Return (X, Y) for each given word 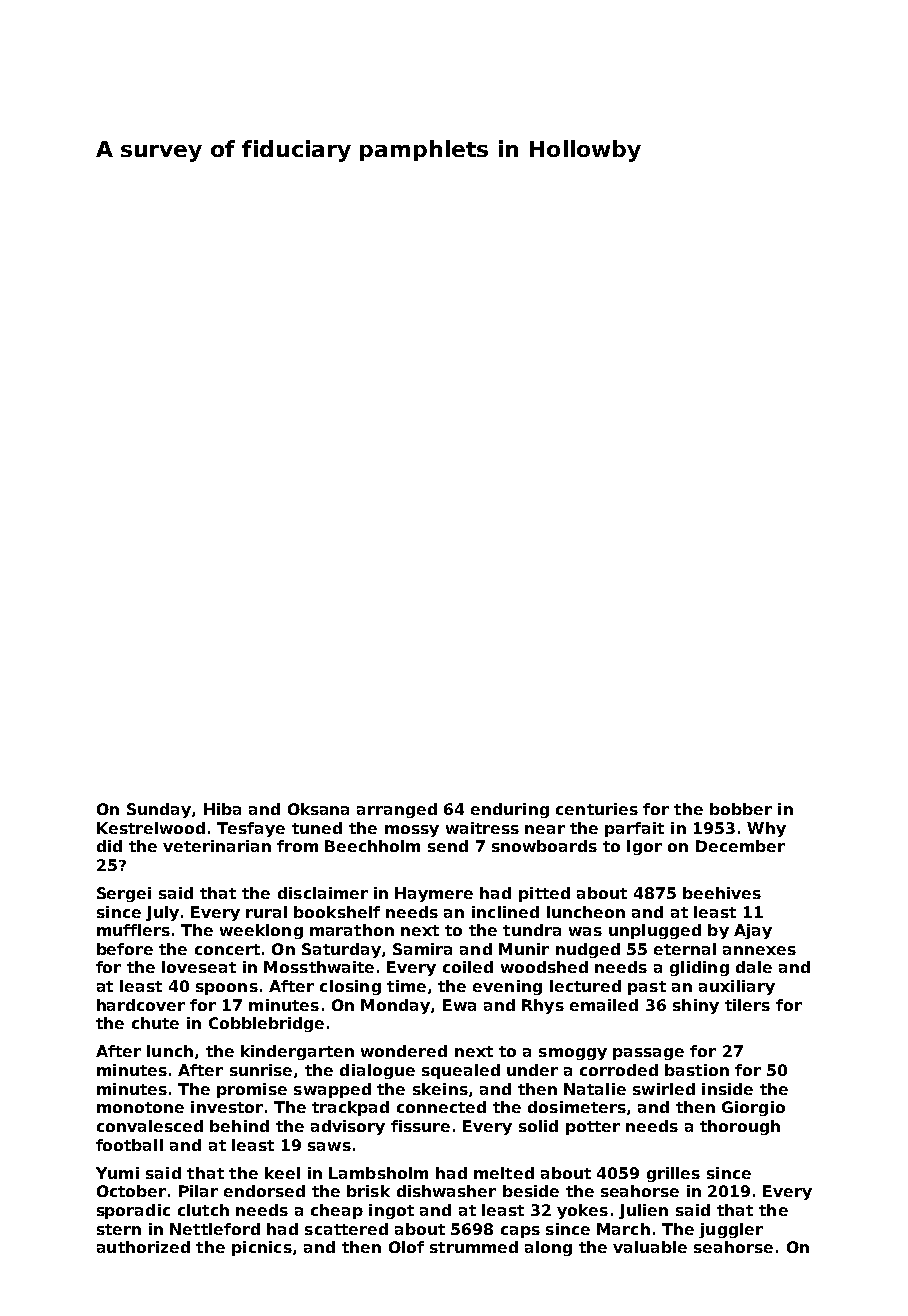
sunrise (261, 1070)
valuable (650, 1247)
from (297, 846)
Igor (644, 847)
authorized (143, 1247)
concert (227, 949)
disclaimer (323, 893)
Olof (406, 1247)
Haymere (434, 894)
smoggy (573, 1054)
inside (727, 1089)
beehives (722, 893)
